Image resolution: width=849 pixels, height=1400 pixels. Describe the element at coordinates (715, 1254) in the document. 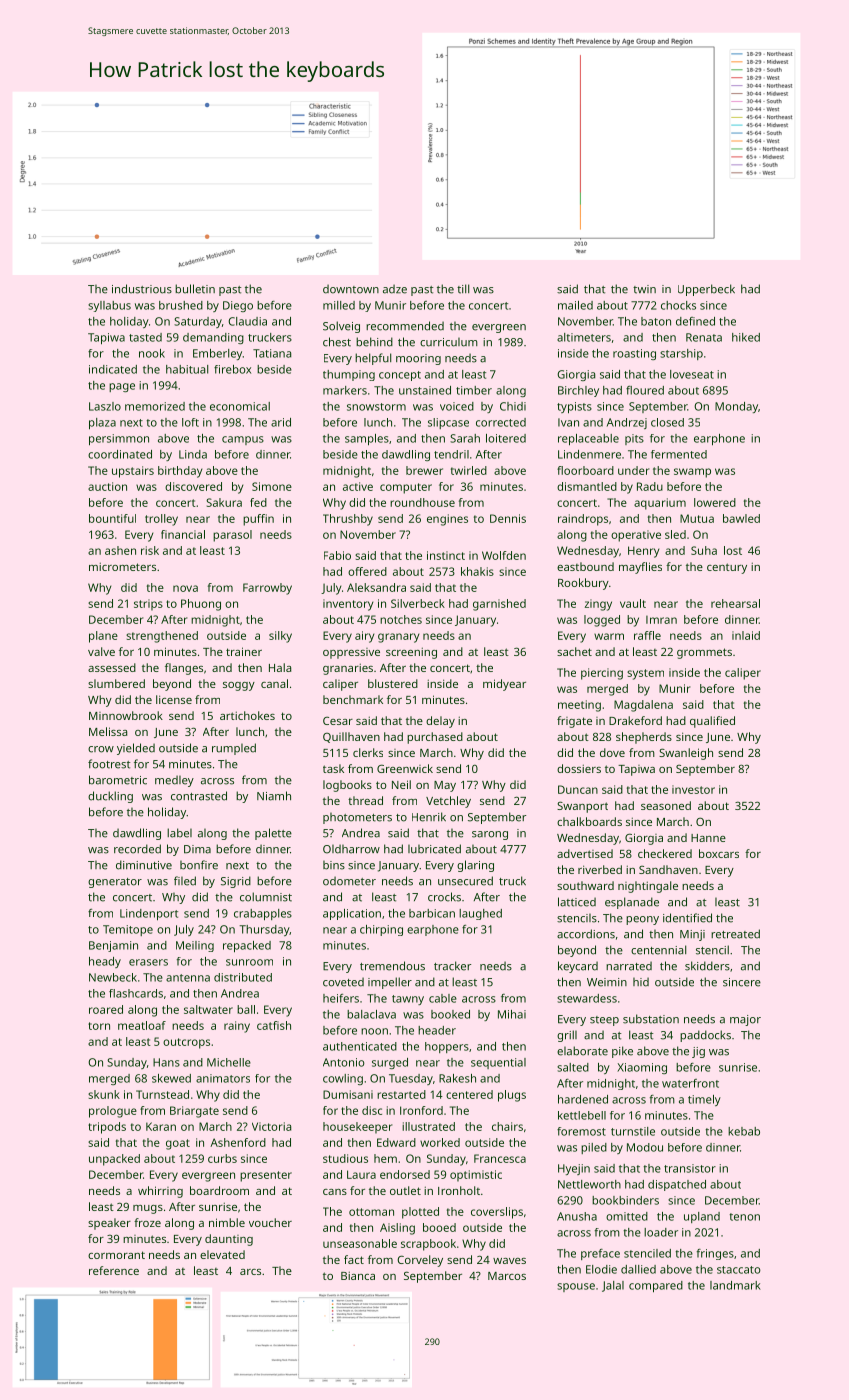

I see `fringes` at that location.
